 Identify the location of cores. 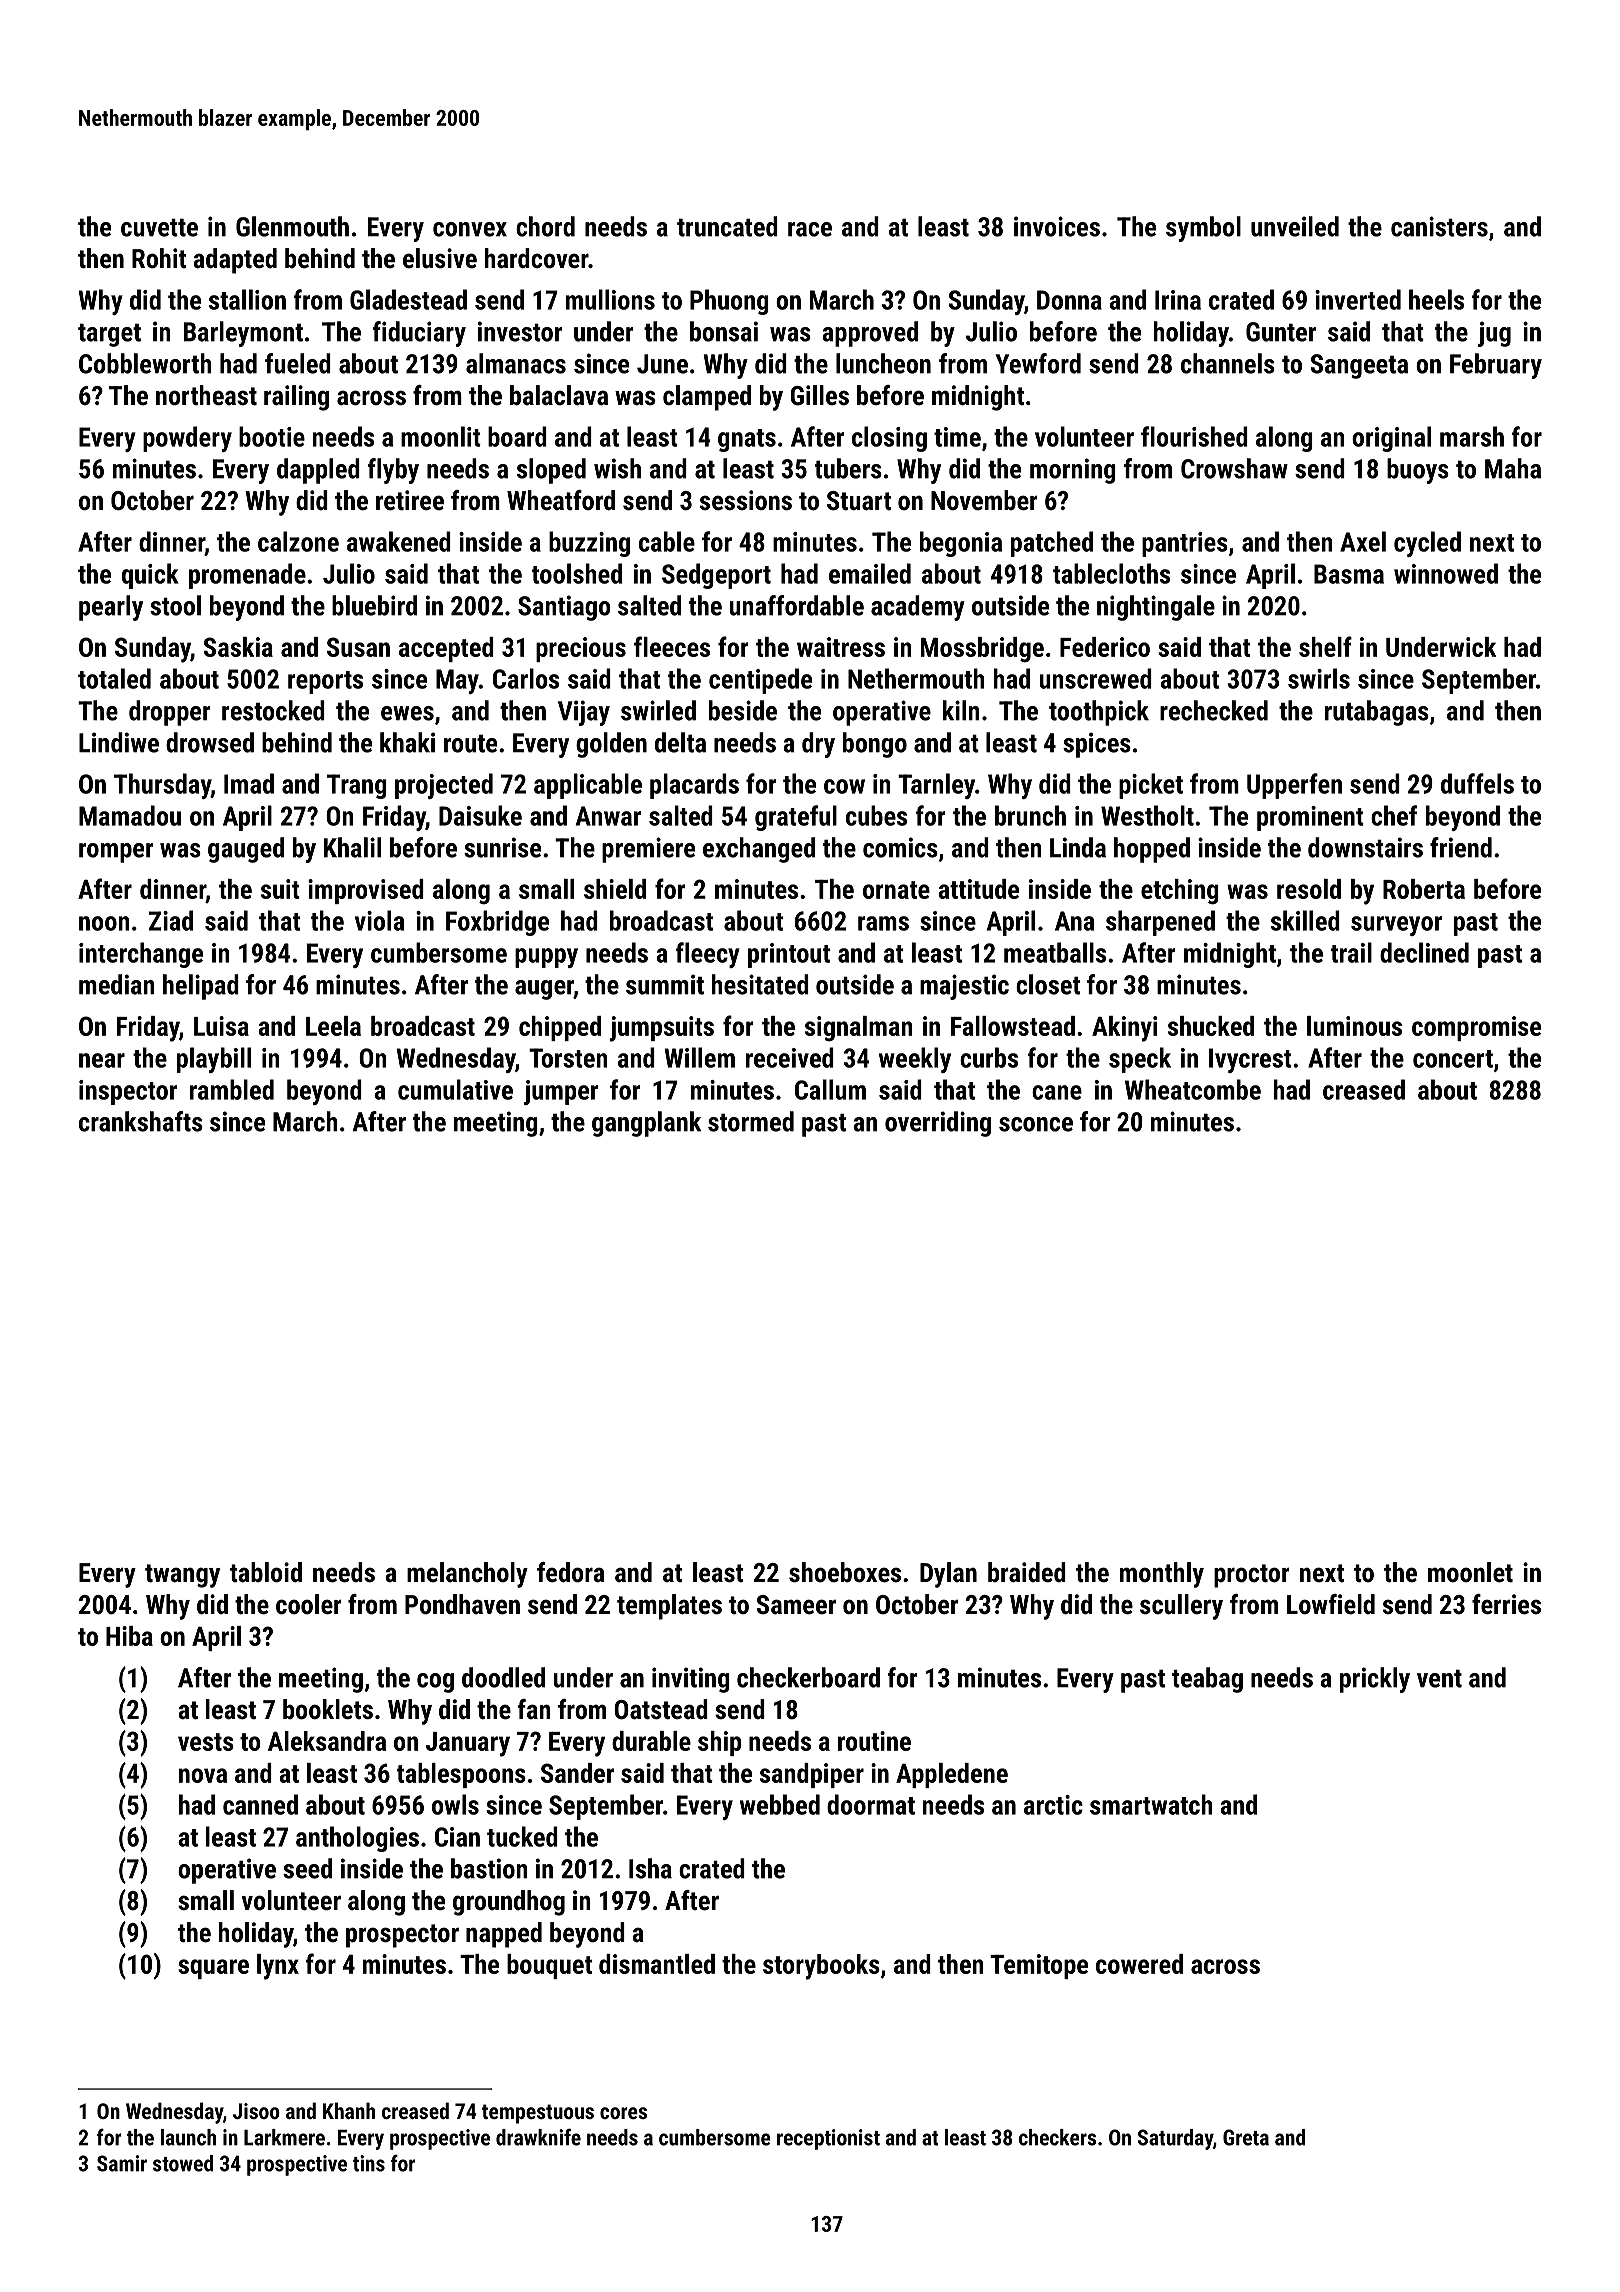
(623, 2113).
